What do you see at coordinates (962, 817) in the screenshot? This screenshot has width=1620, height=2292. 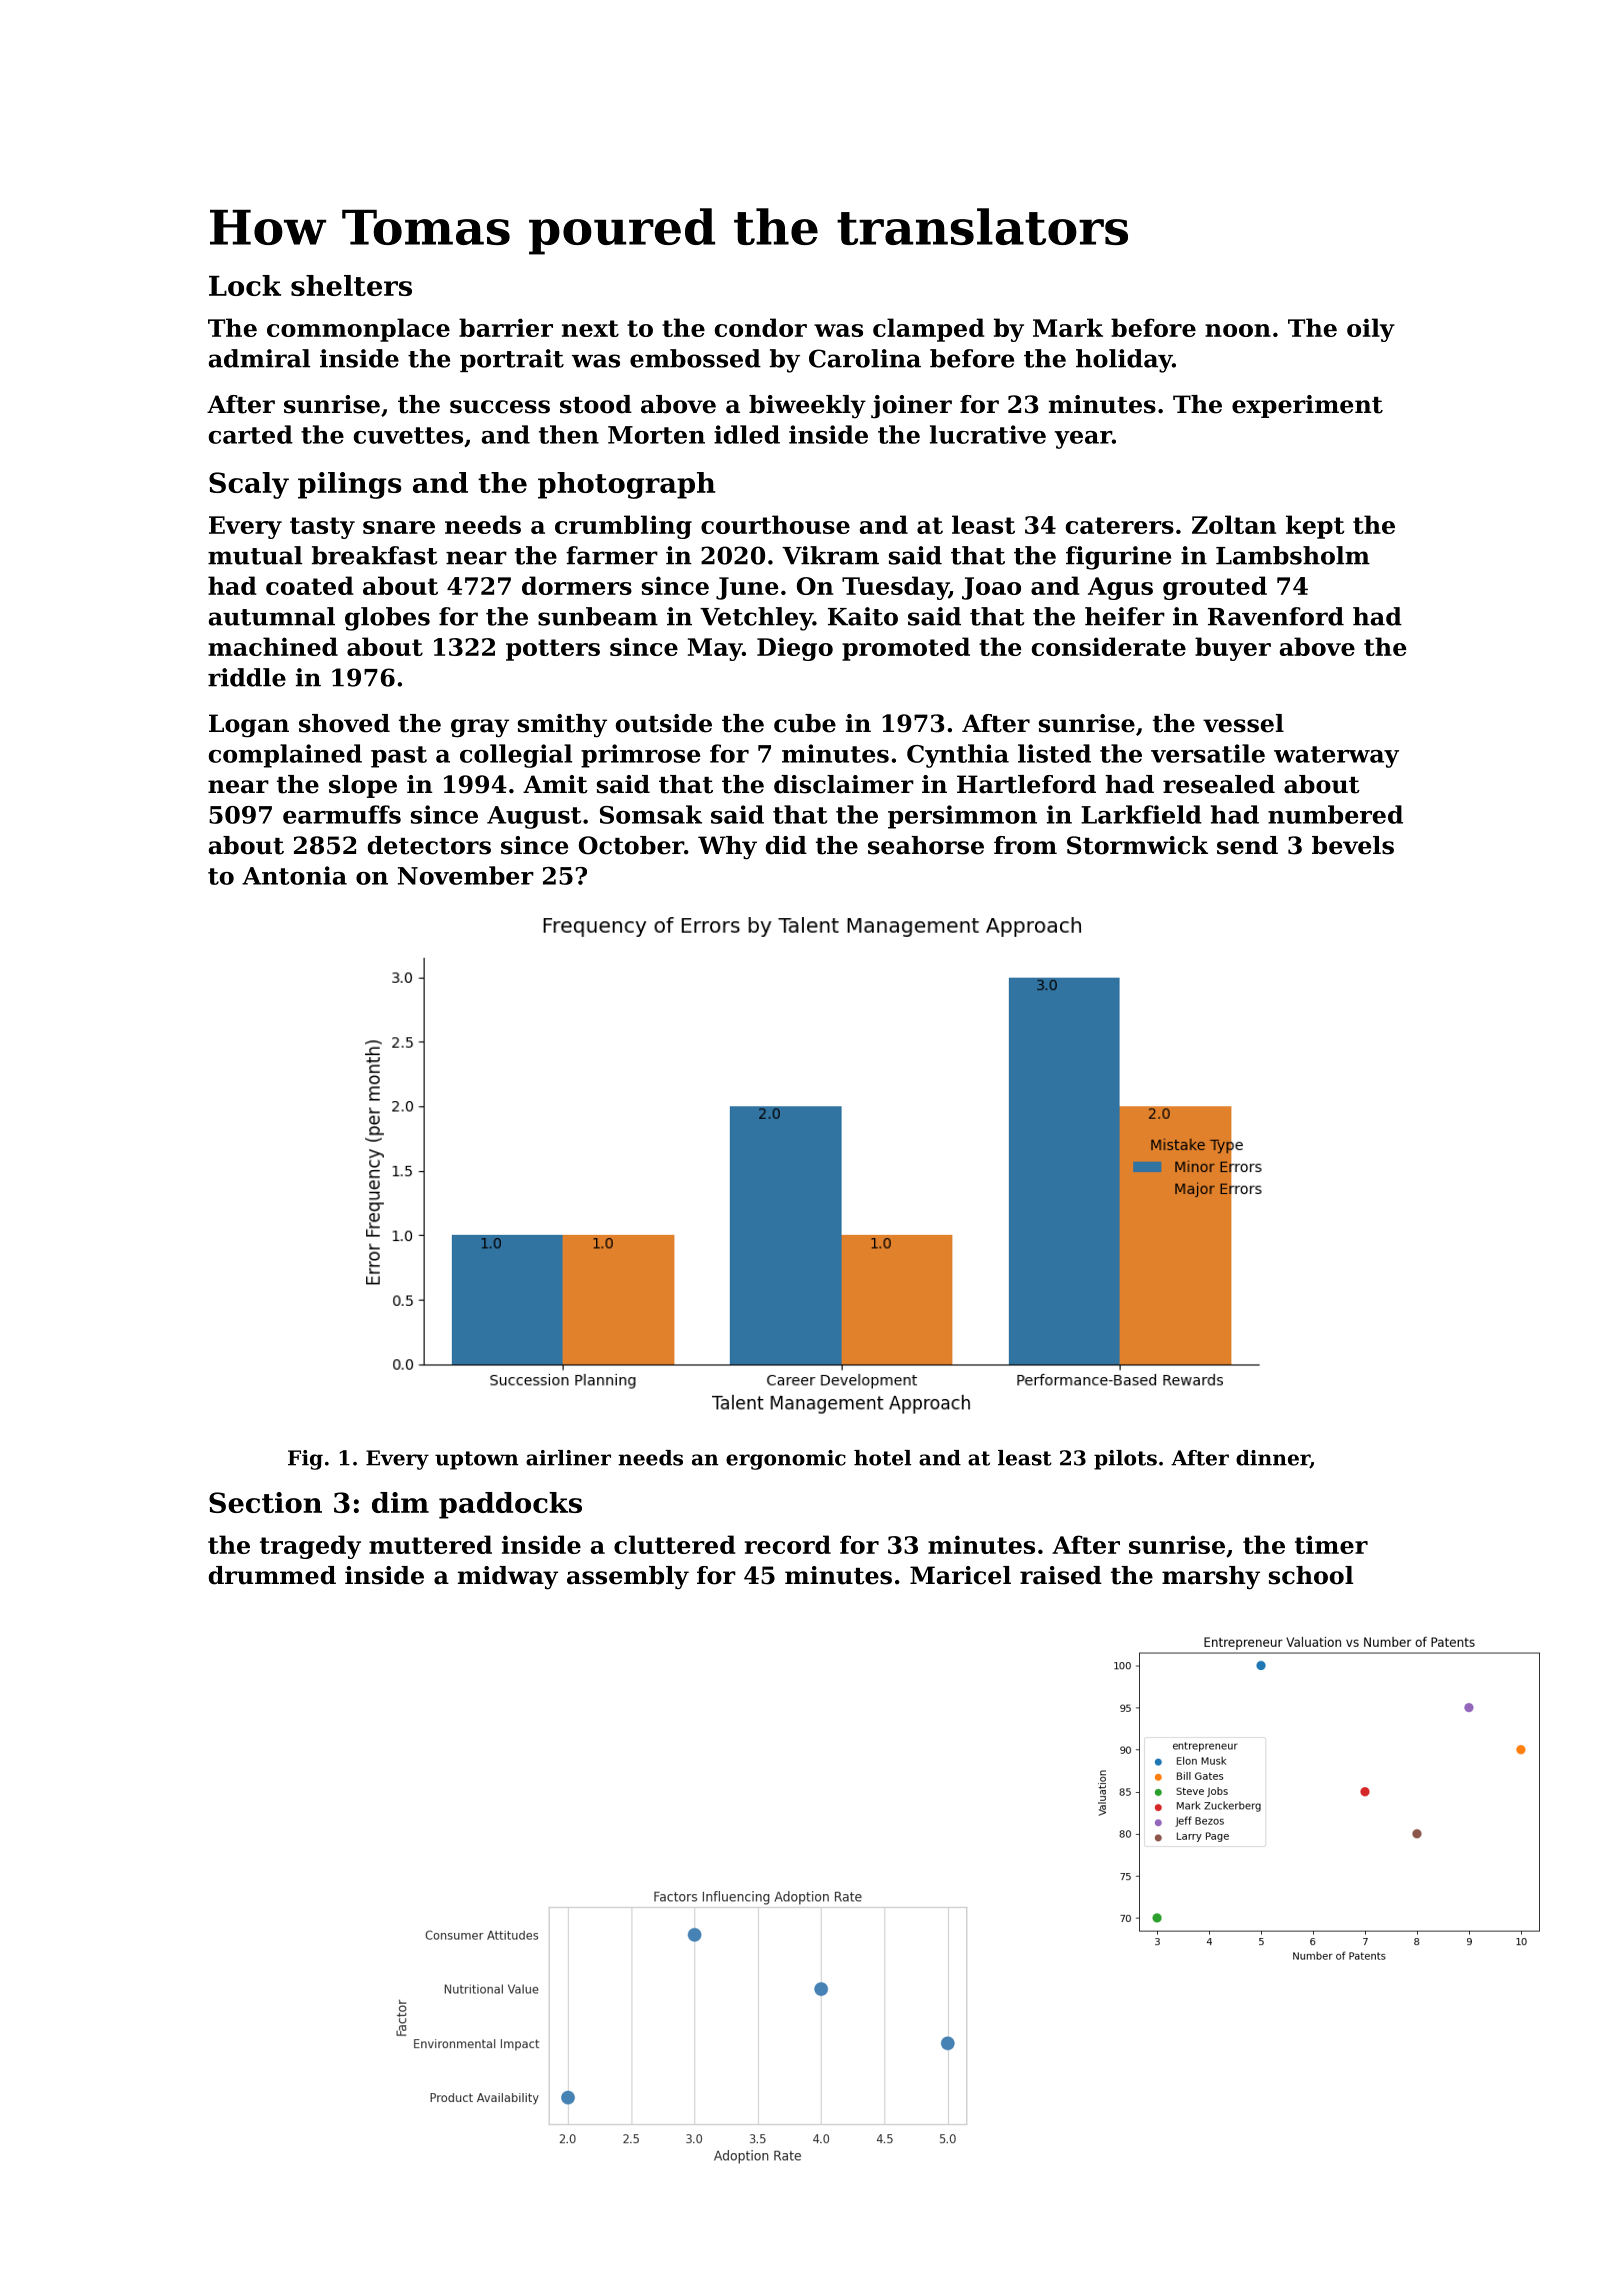 I see `persimmon` at bounding box center [962, 817].
